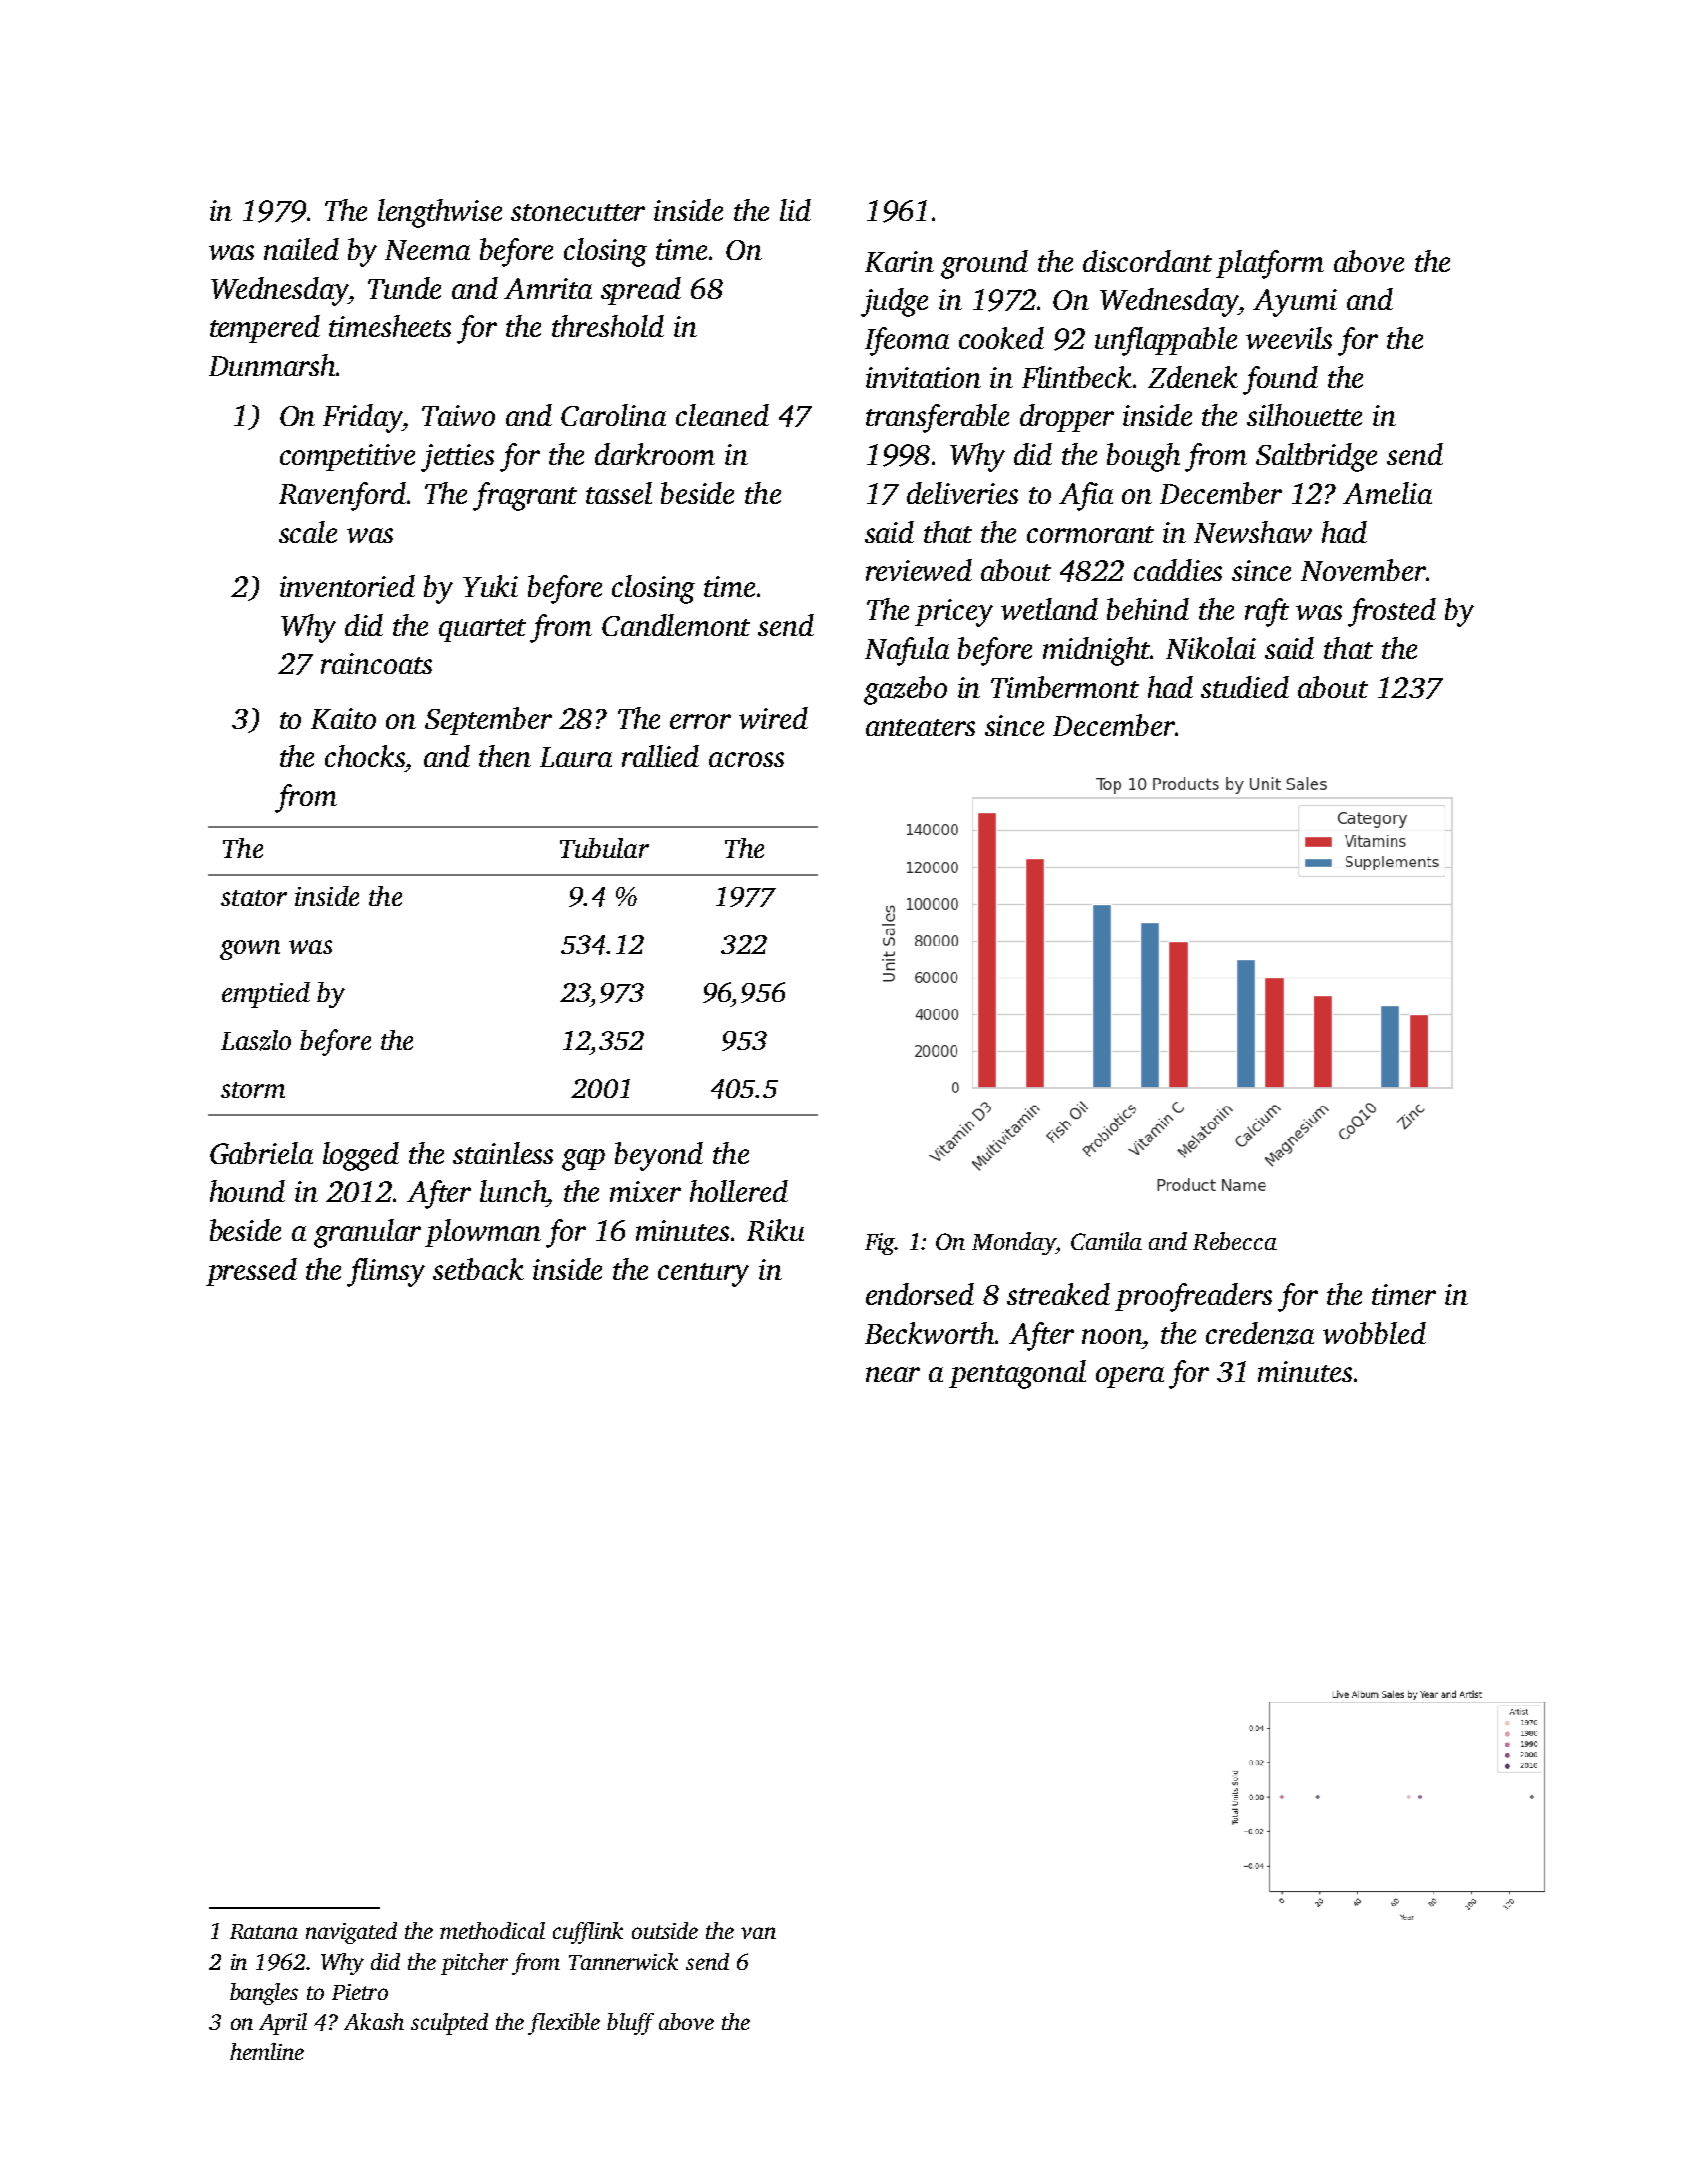  What do you see at coordinates (1245, 687) in the document?
I see `studied` at bounding box center [1245, 687].
